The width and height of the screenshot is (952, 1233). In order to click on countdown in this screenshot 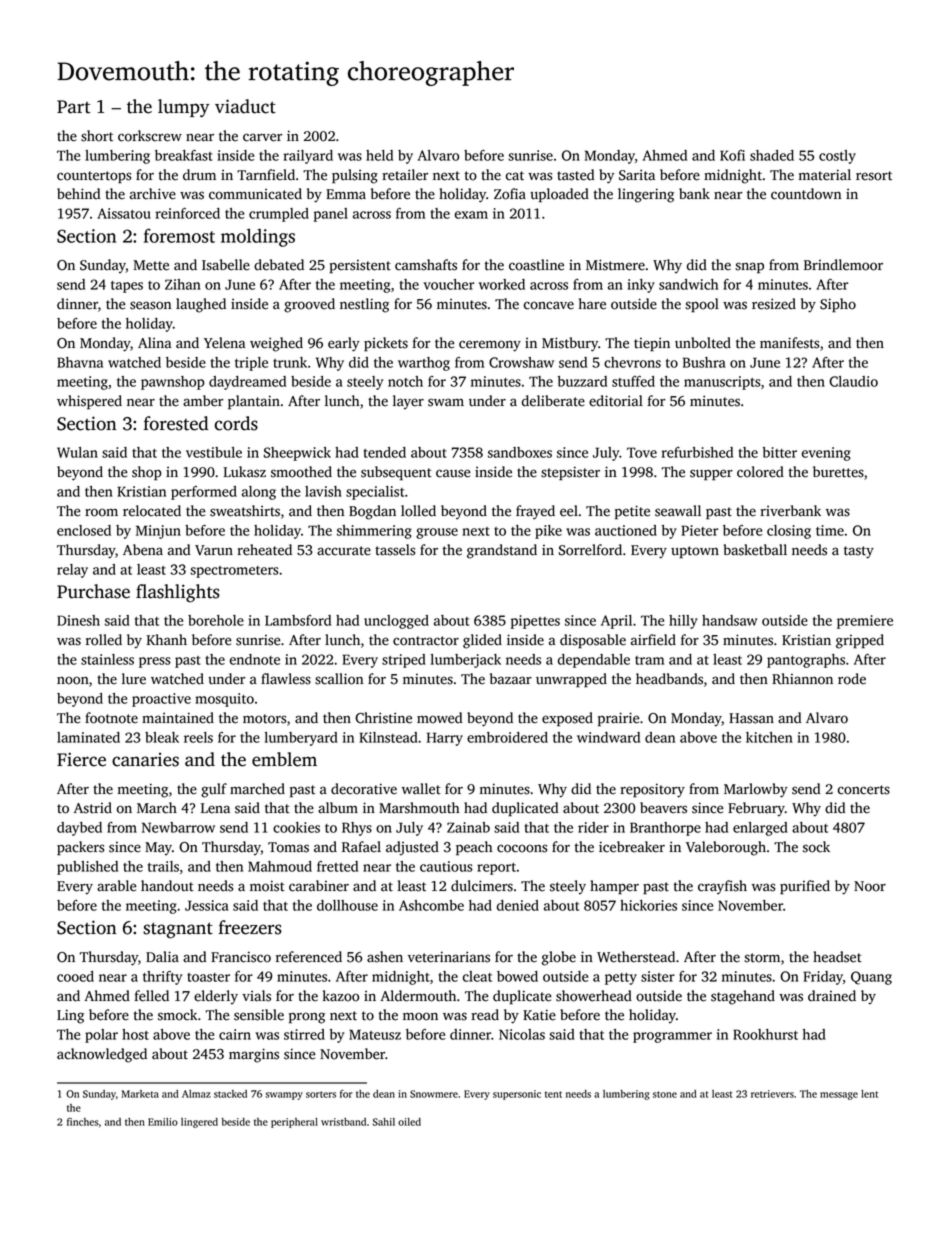, I will do `click(806, 194)`.
